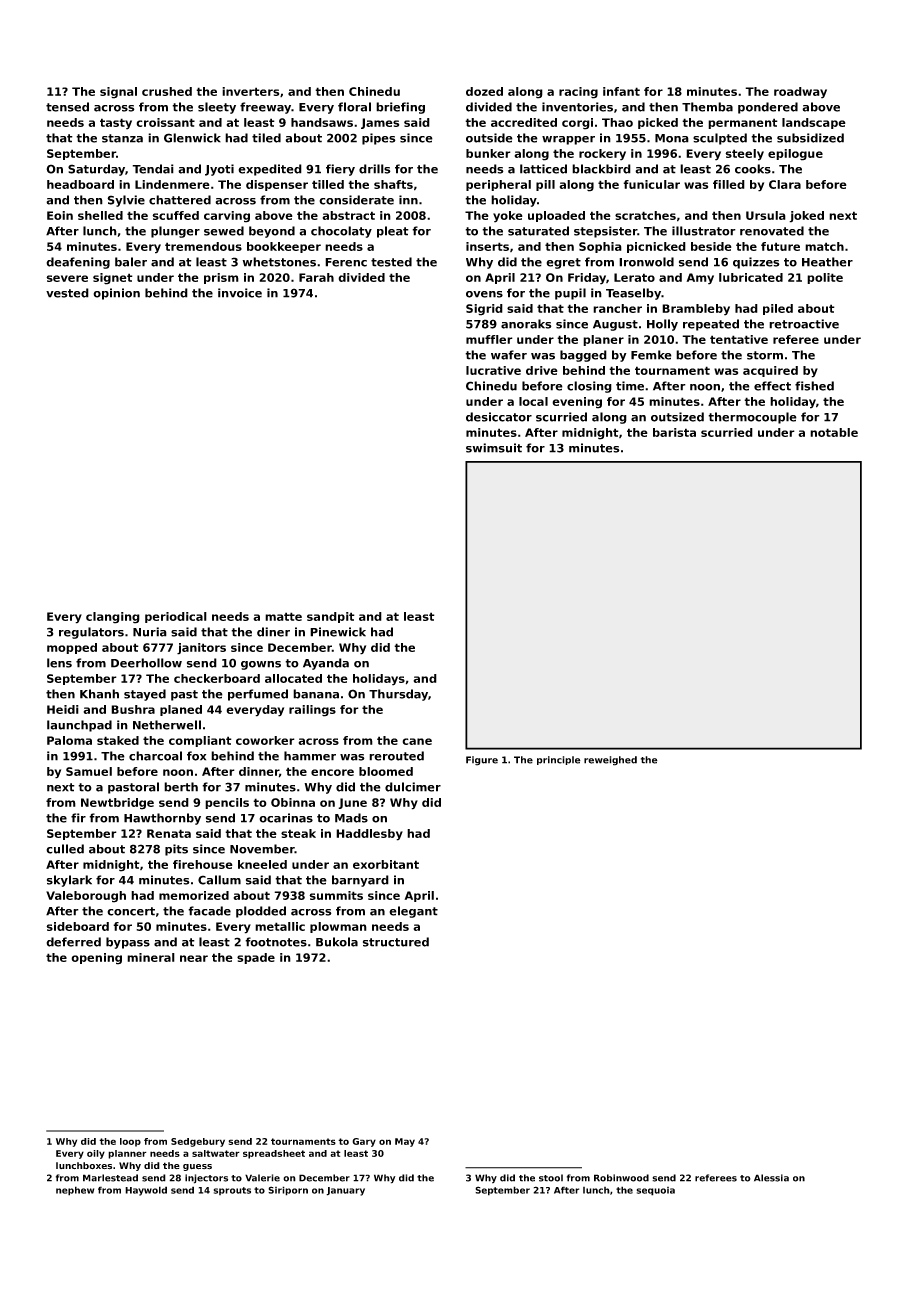 The width and height of the image is (908, 1316). What do you see at coordinates (621, 91) in the image?
I see `infant` at bounding box center [621, 91].
